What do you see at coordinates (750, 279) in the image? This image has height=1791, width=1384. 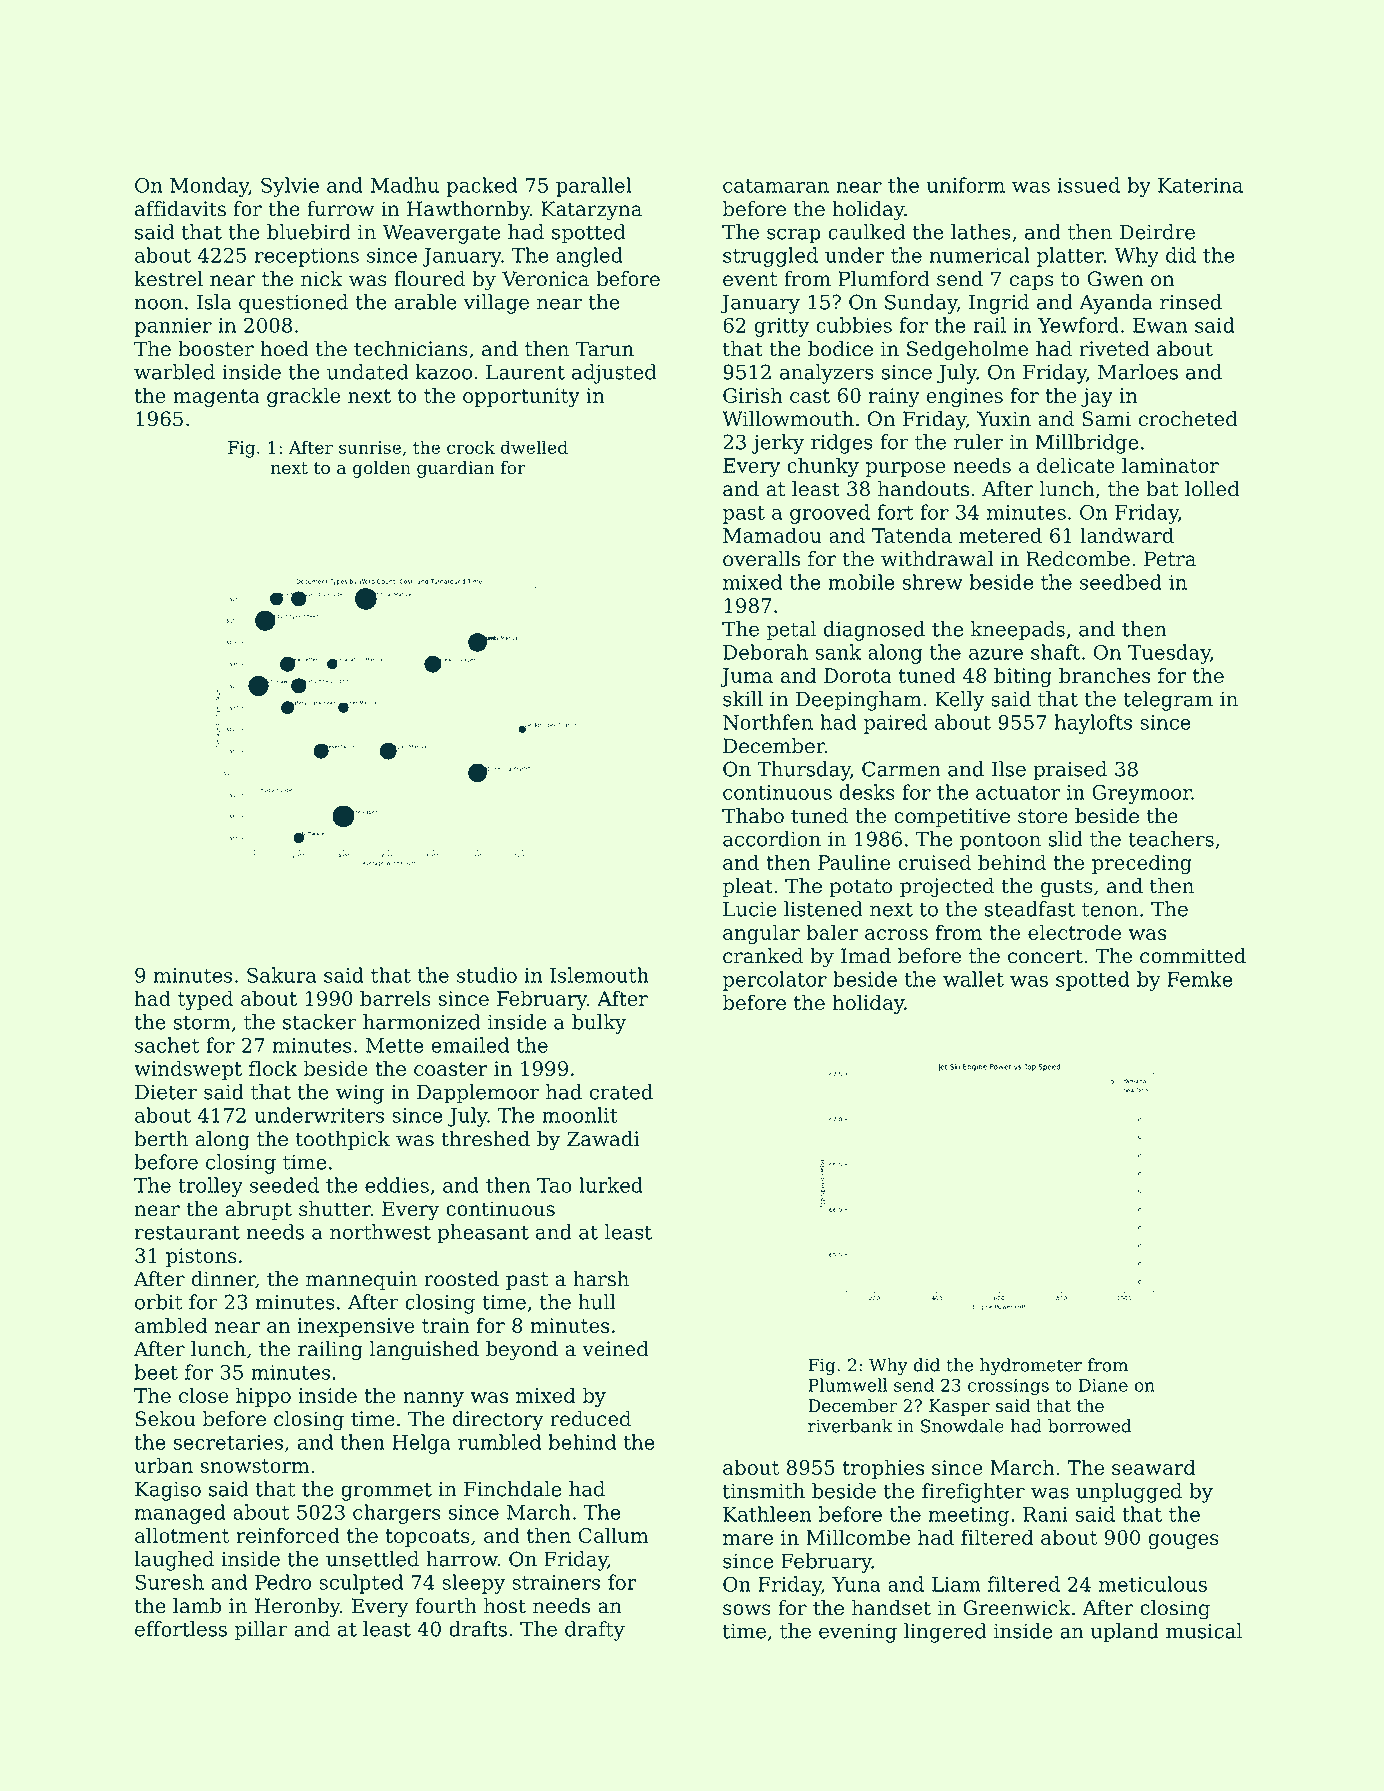 I see `event` at bounding box center [750, 279].
